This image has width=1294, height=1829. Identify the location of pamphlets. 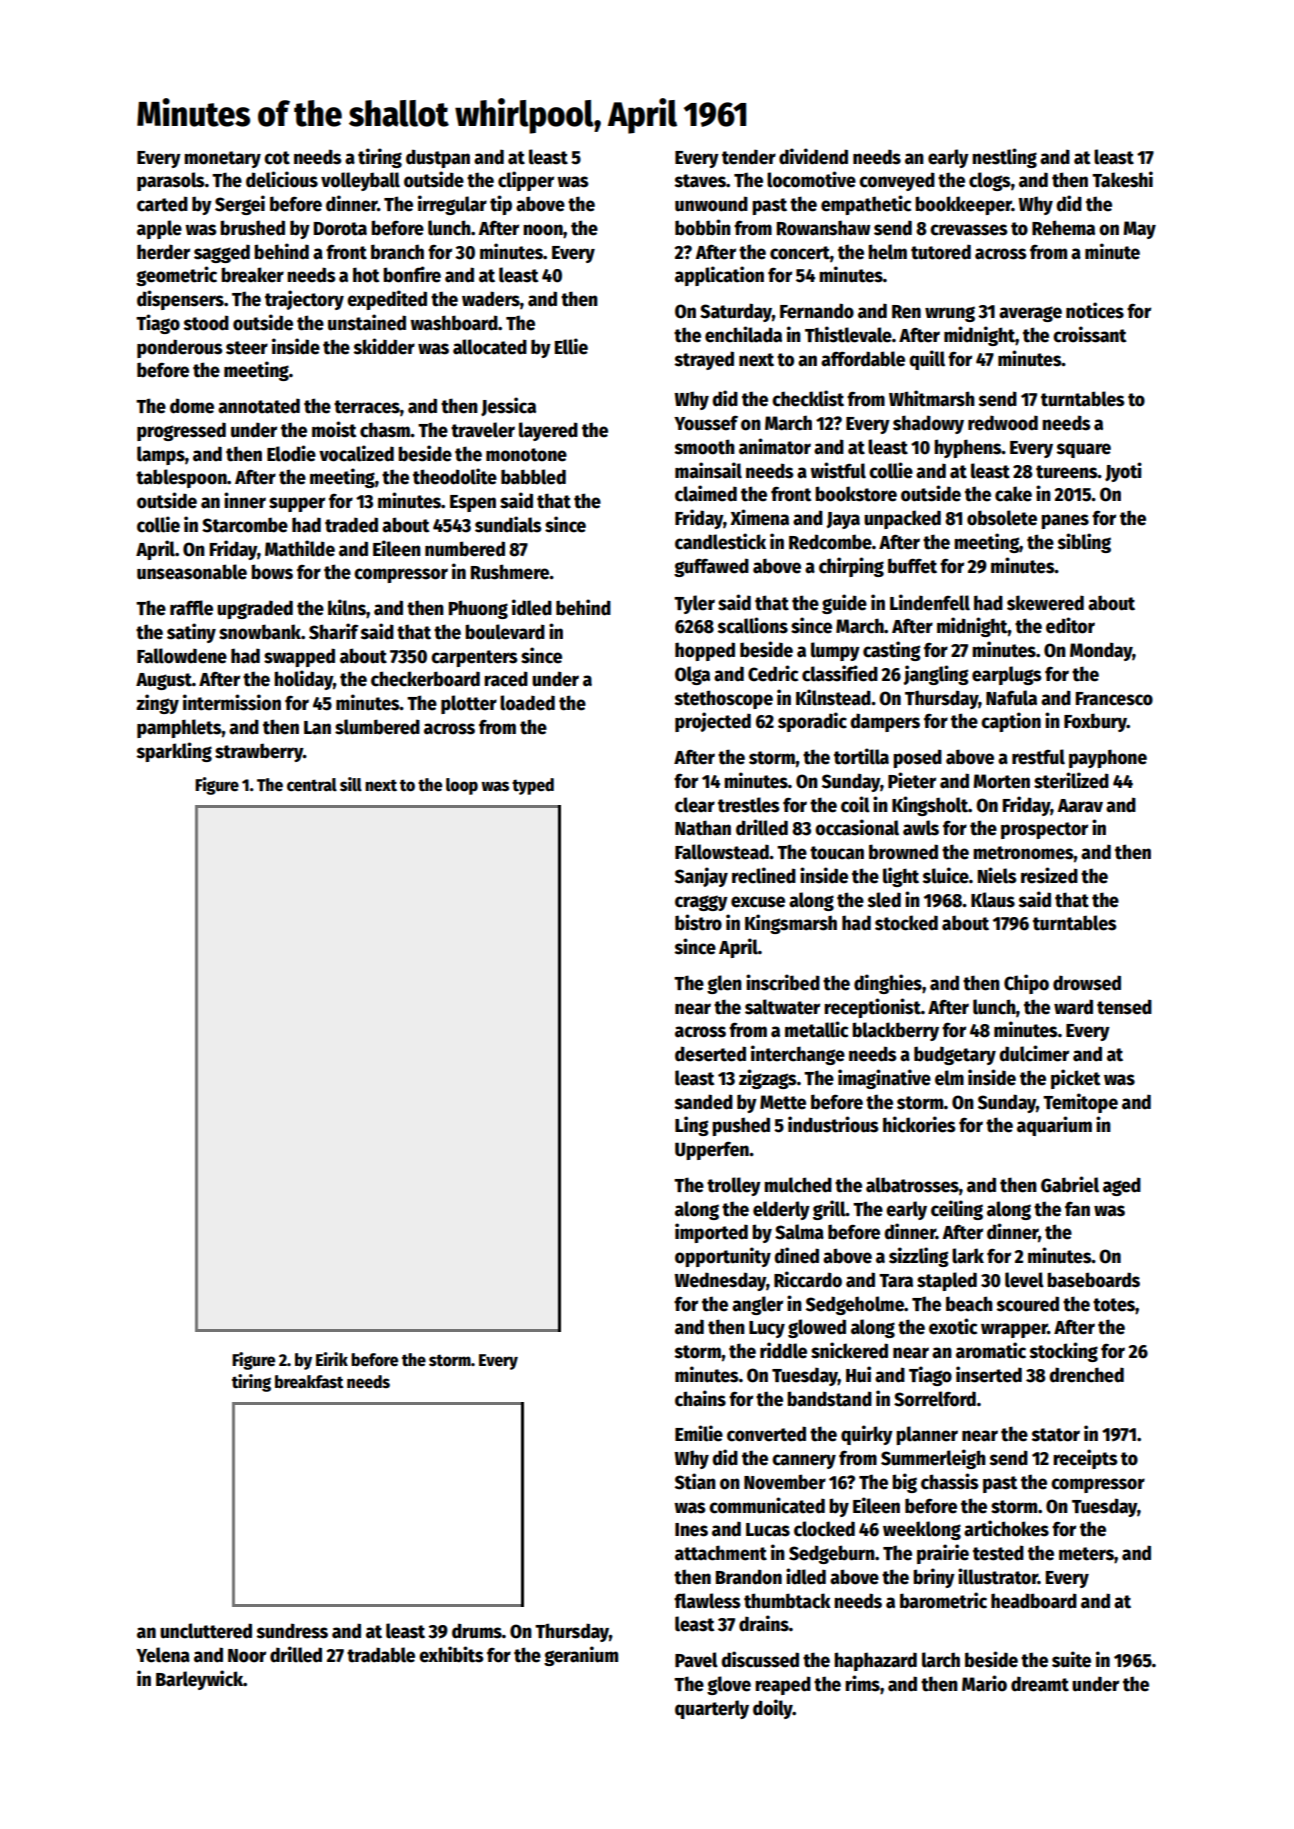
(179, 728).
